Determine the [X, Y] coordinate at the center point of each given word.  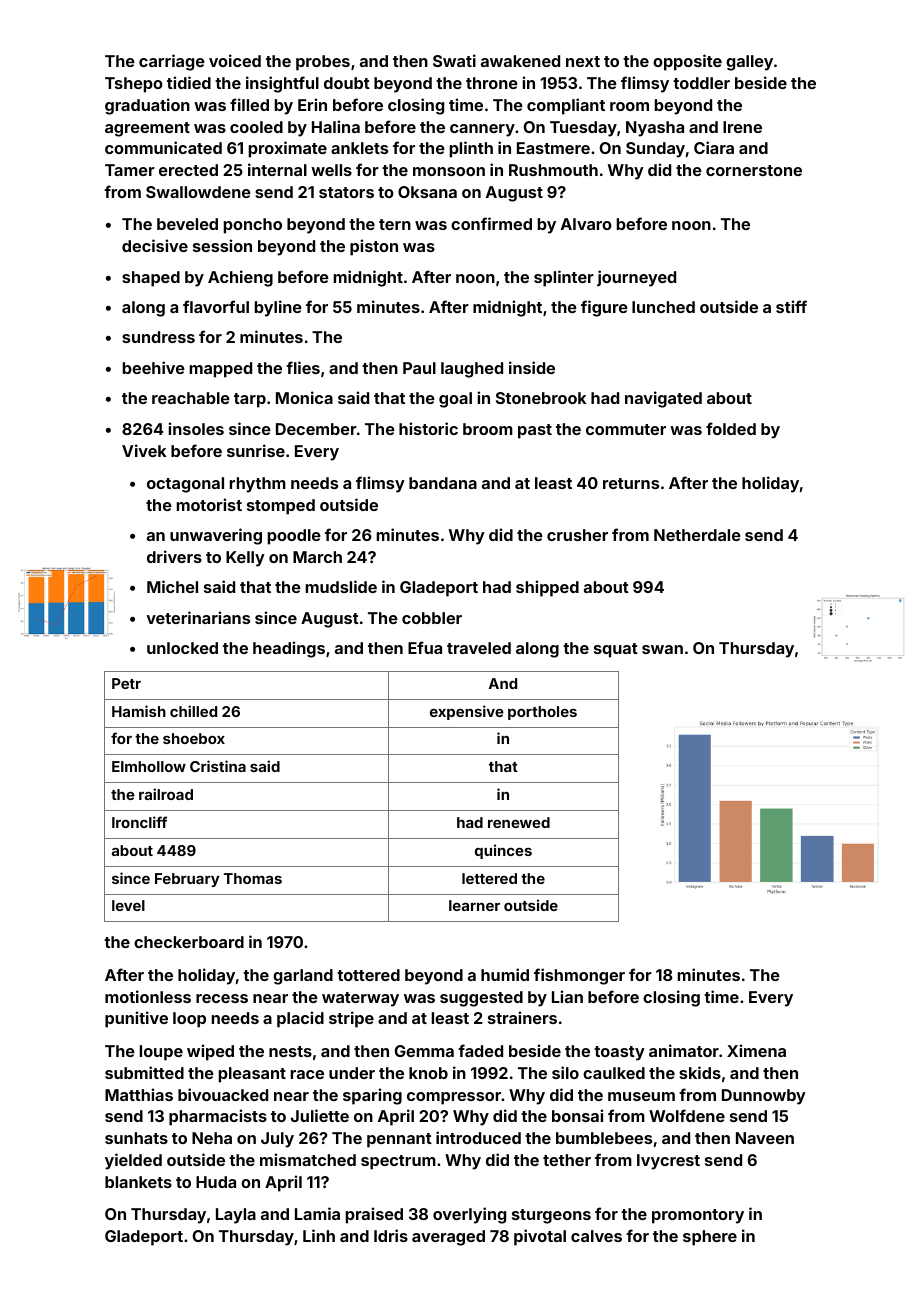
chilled [193, 711]
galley [749, 63]
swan [662, 649]
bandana [443, 483]
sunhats [136, 1138]
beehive [154, 367]
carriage [172, 62]
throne [492, 83]
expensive [467, 712]
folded [731, 428]
